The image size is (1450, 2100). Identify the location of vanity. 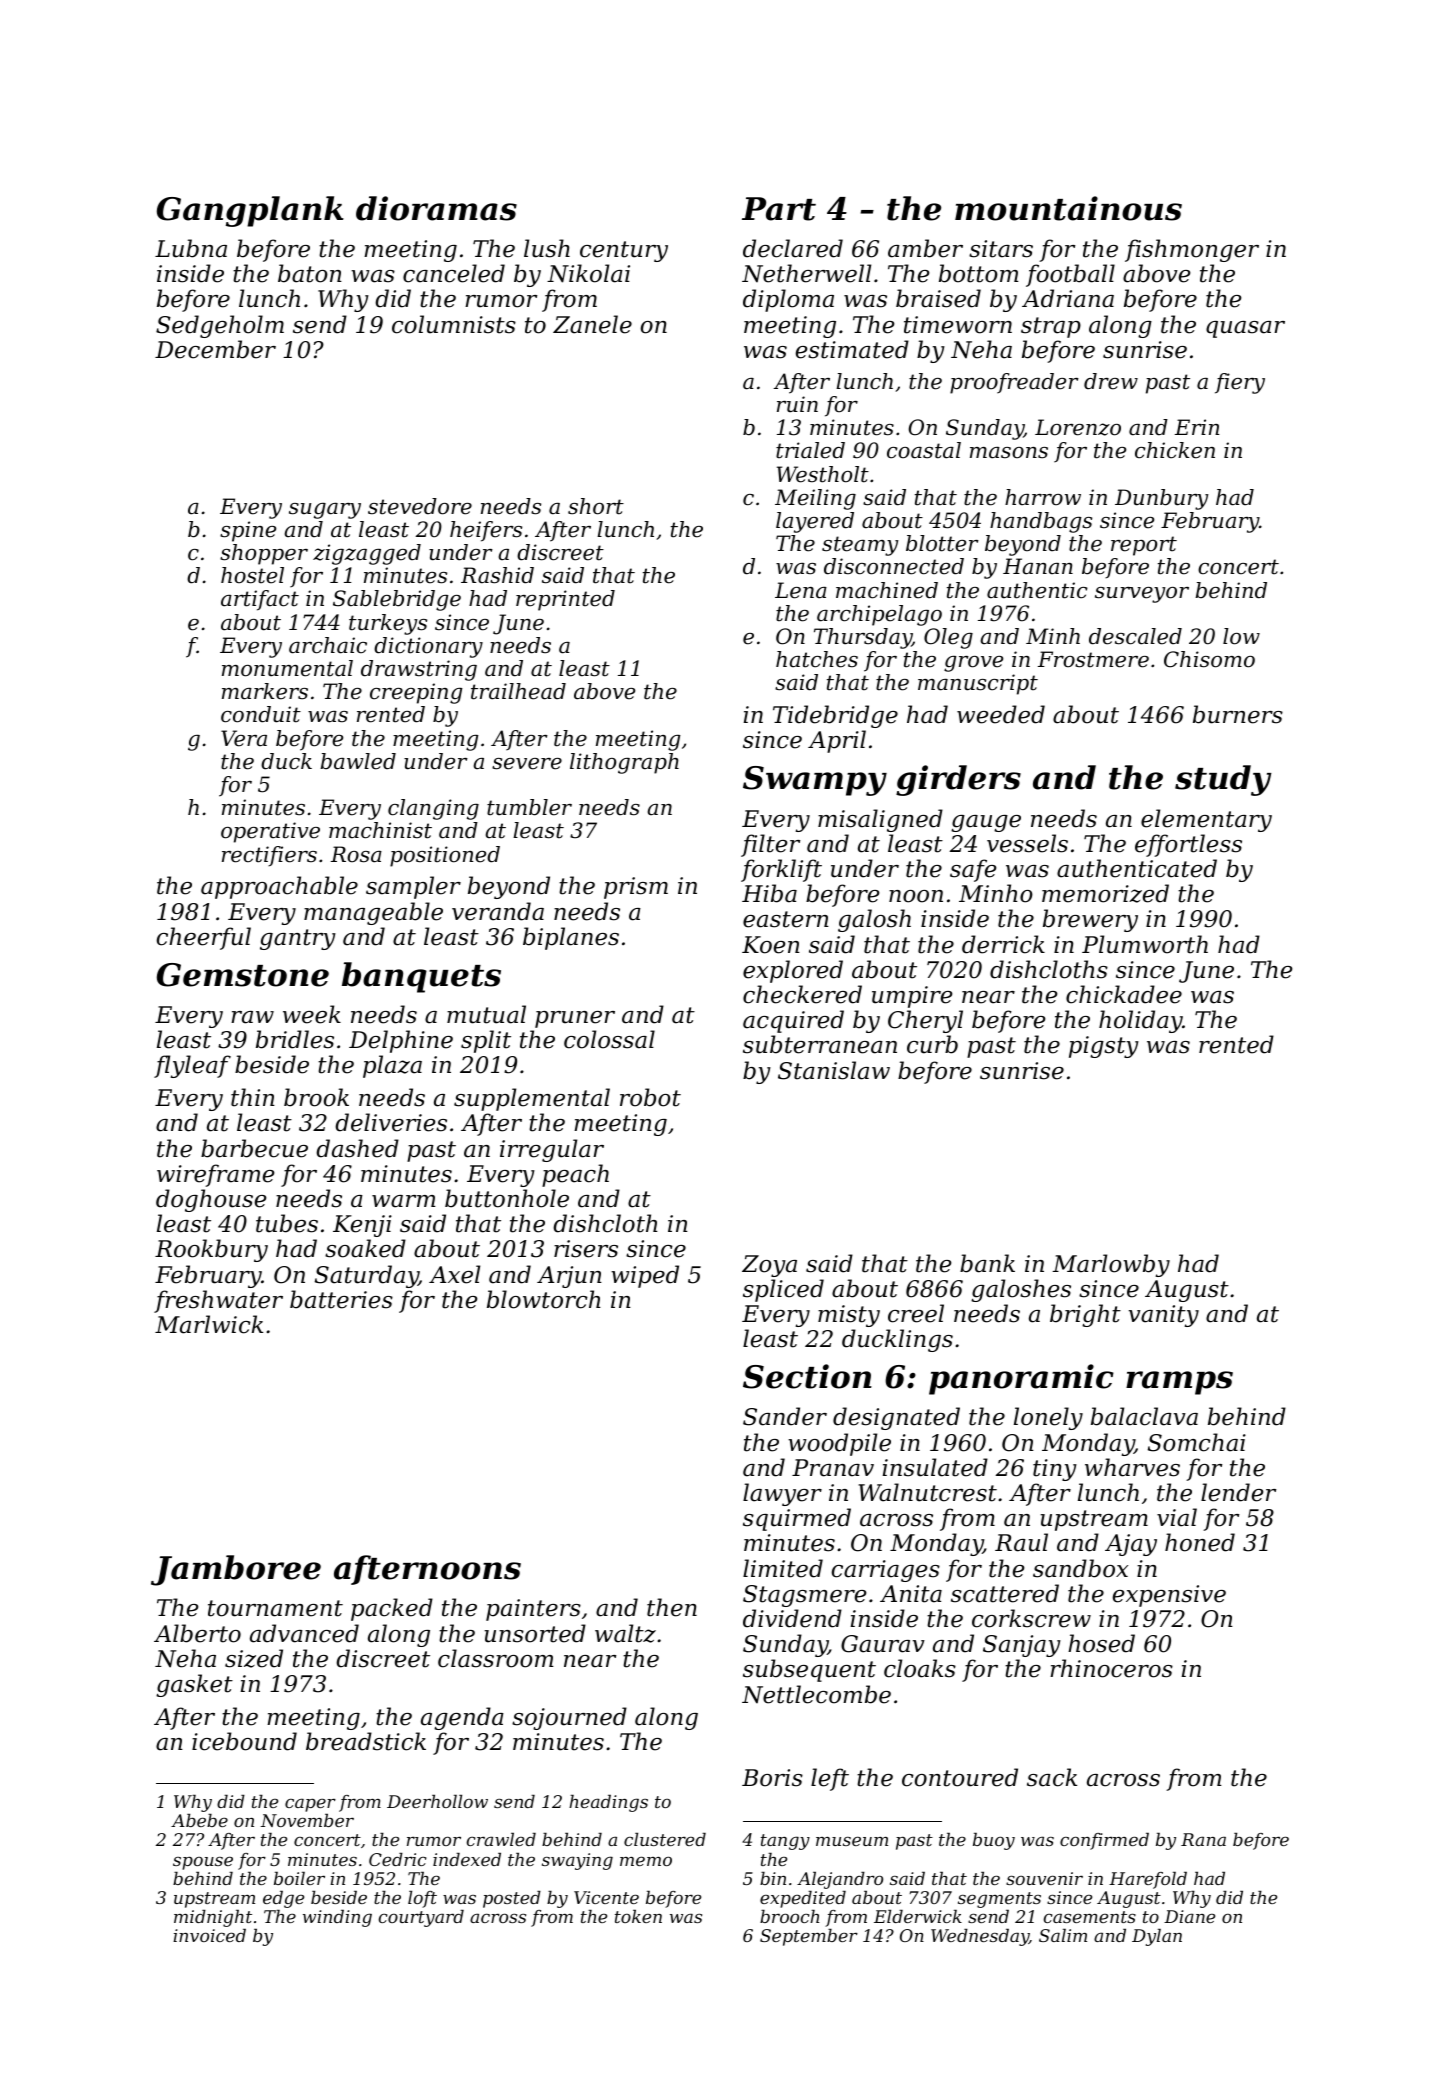
(1164, 1316).
